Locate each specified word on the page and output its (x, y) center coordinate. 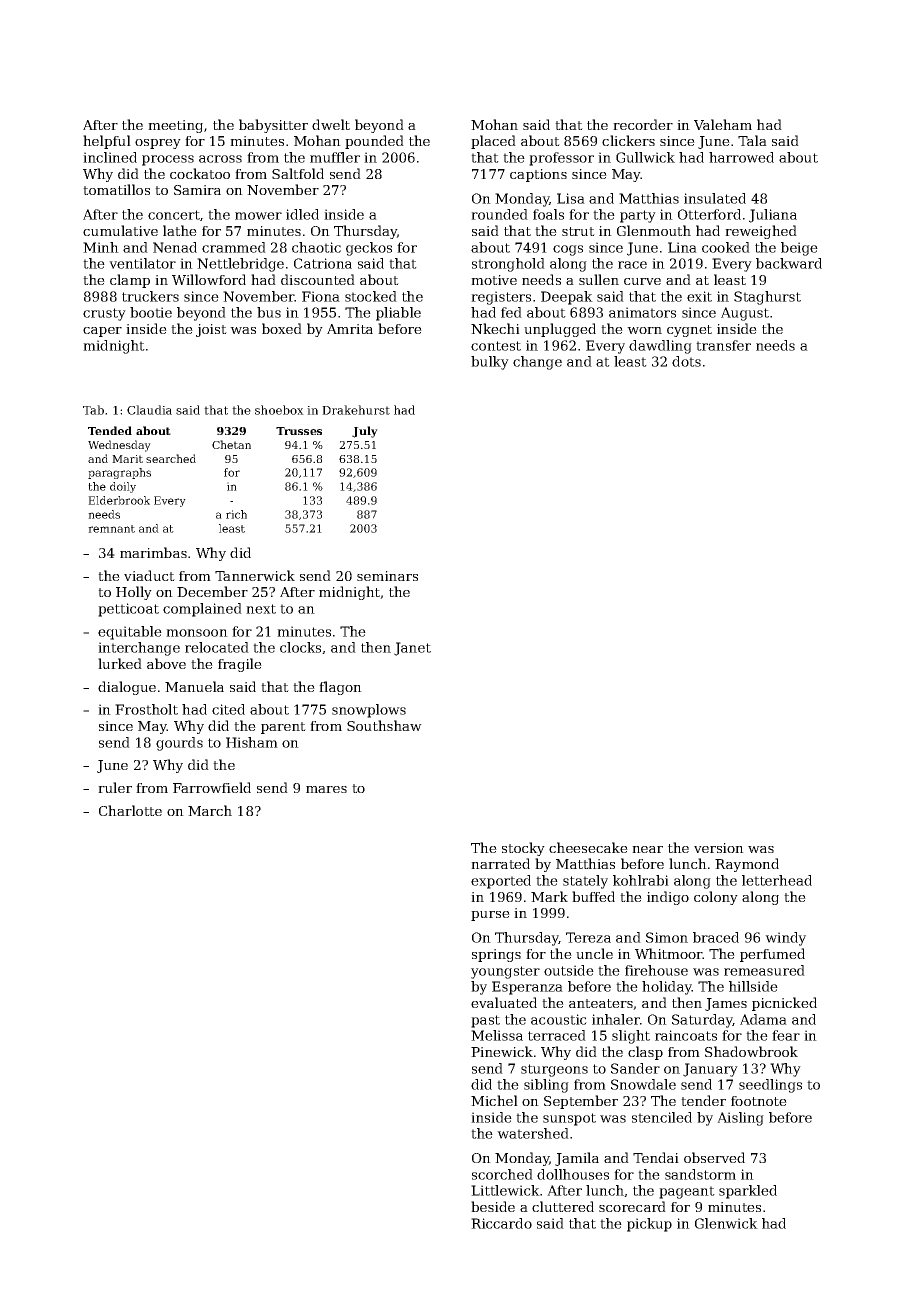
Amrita (350, 329)
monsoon (197, 633)
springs (496, 955)
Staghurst (767, 298)
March (210, 810)
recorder (643, 124)
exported (501, 882)
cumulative (120, 230)
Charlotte (130, 810)
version (719, 848)
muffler (335, 157)
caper (102, 332)
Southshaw (384, 725)
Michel (494, 1100)
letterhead (777, 880)
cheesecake (588, 847)
